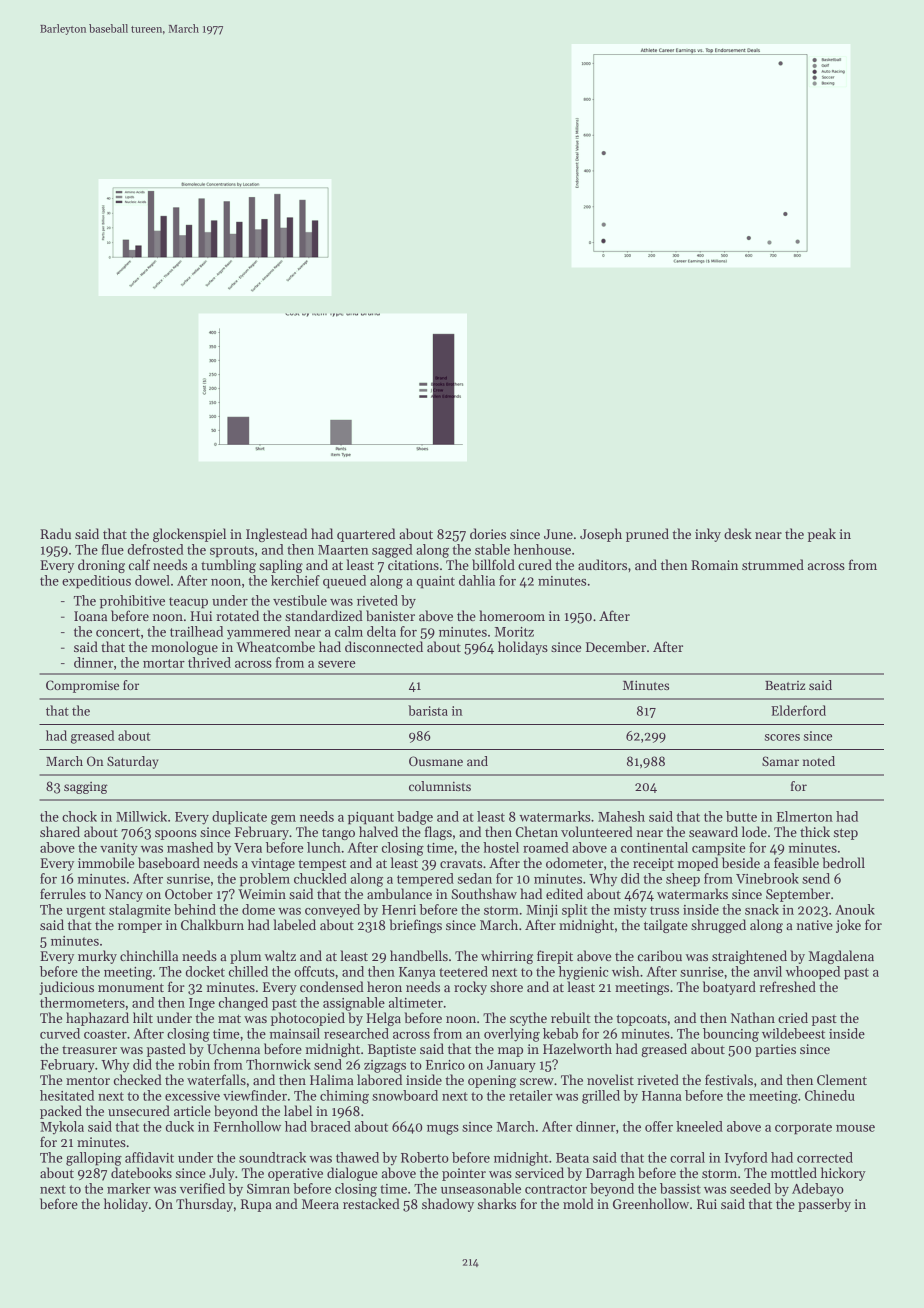 The height and width of the screenshot is (1308, 924). Describe the element at coordinates (488, 533) in the screenshot. I see `dories` at that location.
